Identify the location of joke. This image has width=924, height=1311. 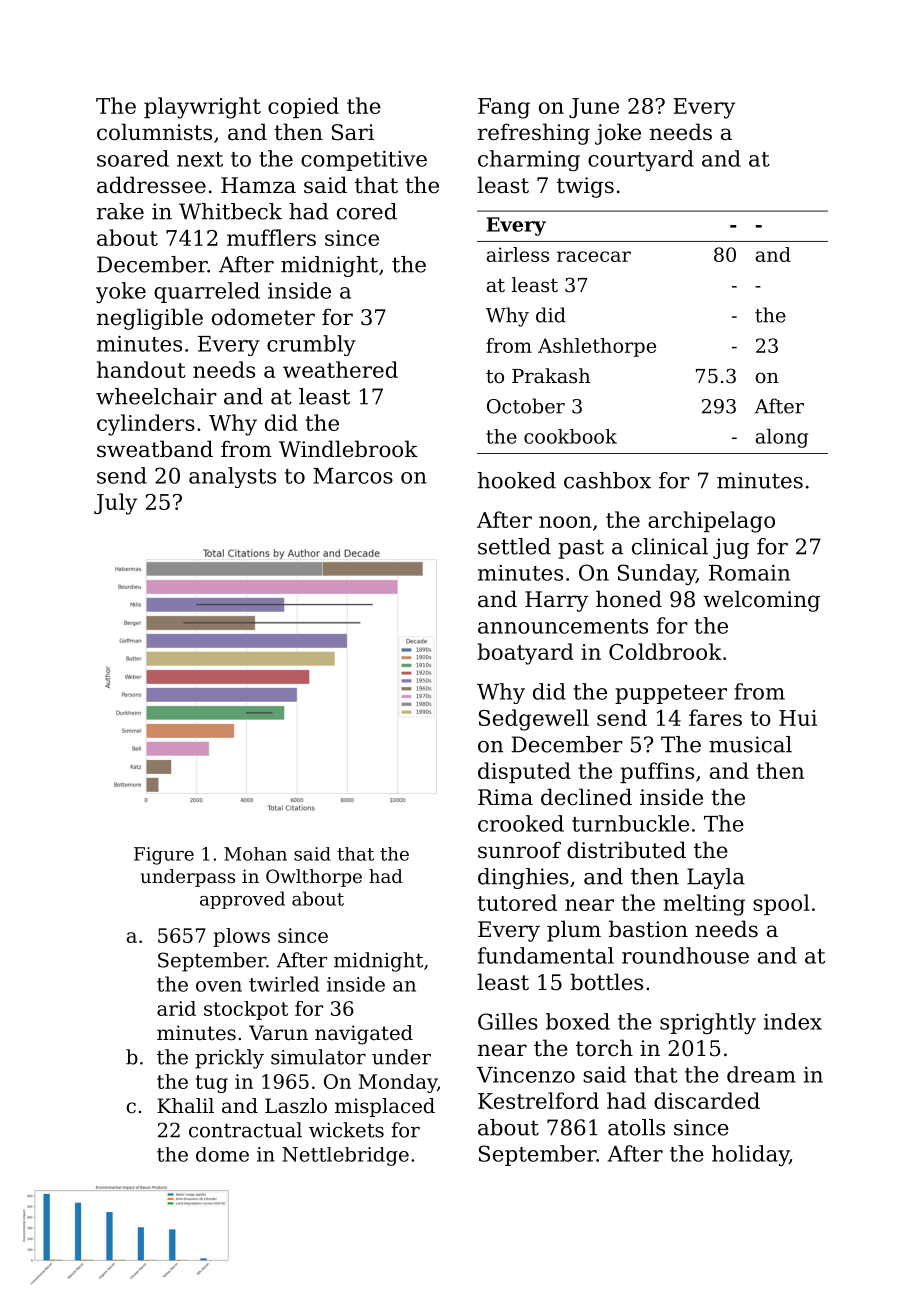
(618, 134).
